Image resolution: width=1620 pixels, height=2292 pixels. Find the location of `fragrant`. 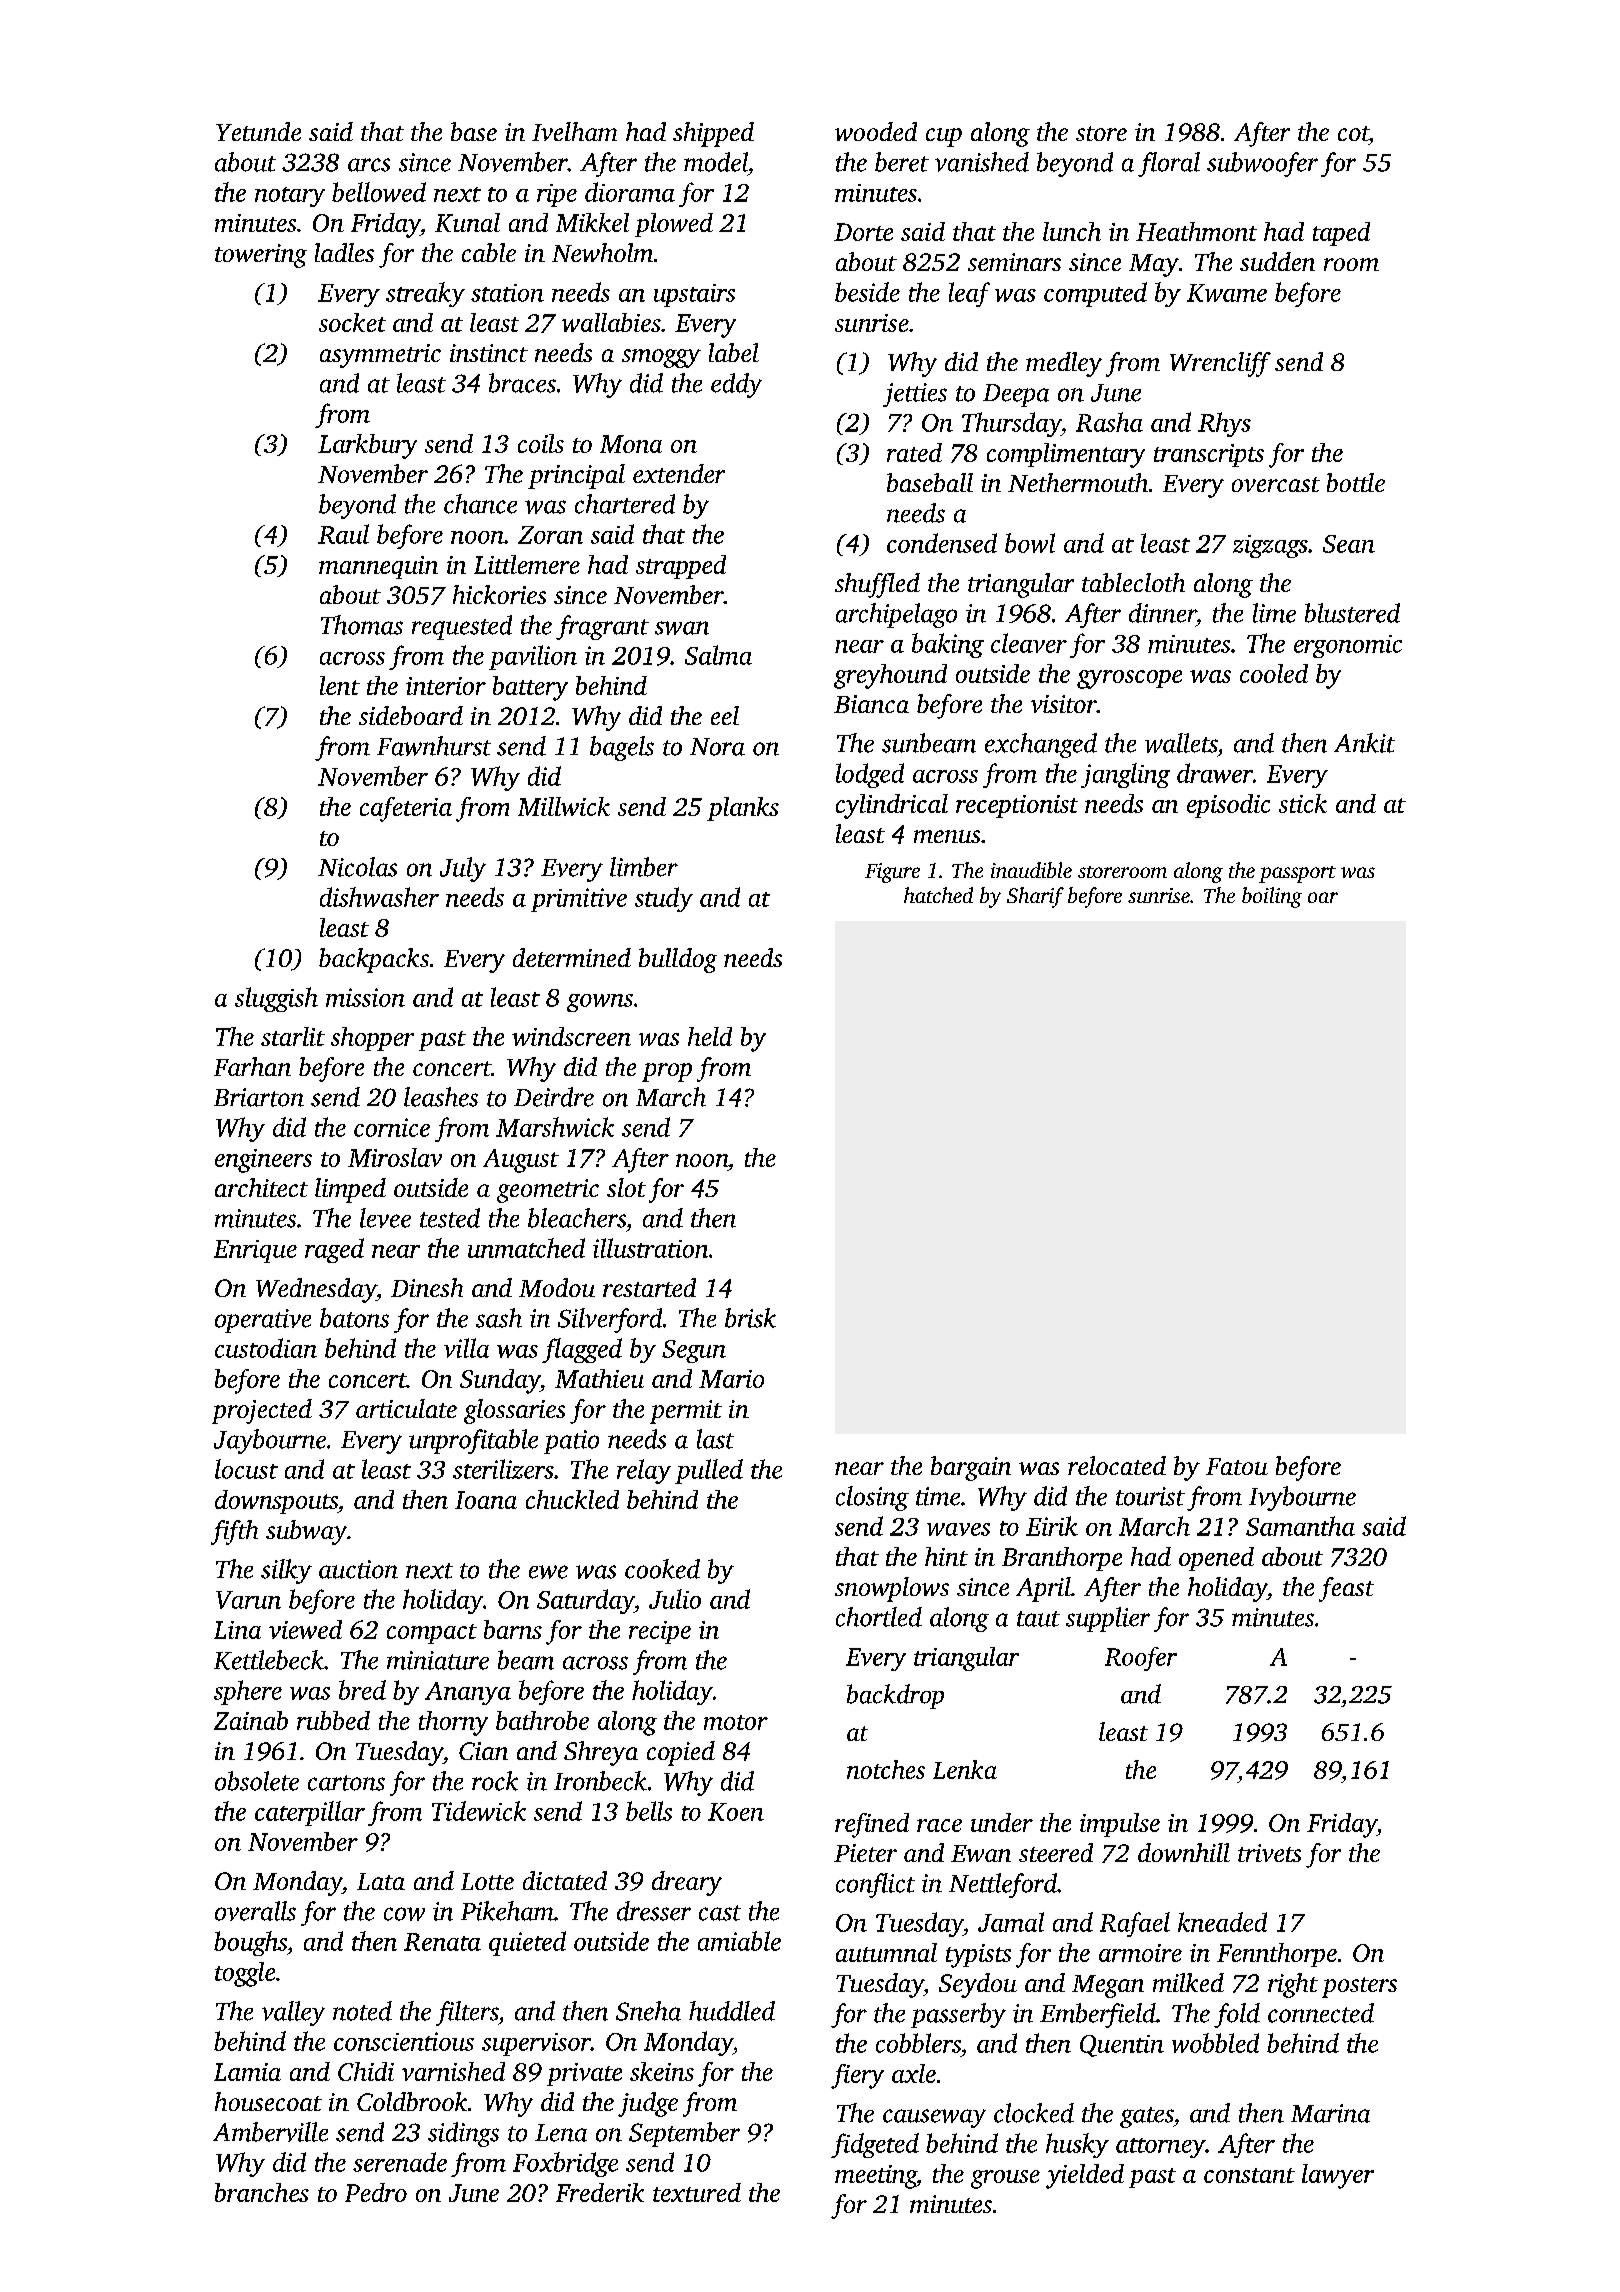

fragrant is located at coordinates (602, 627).
